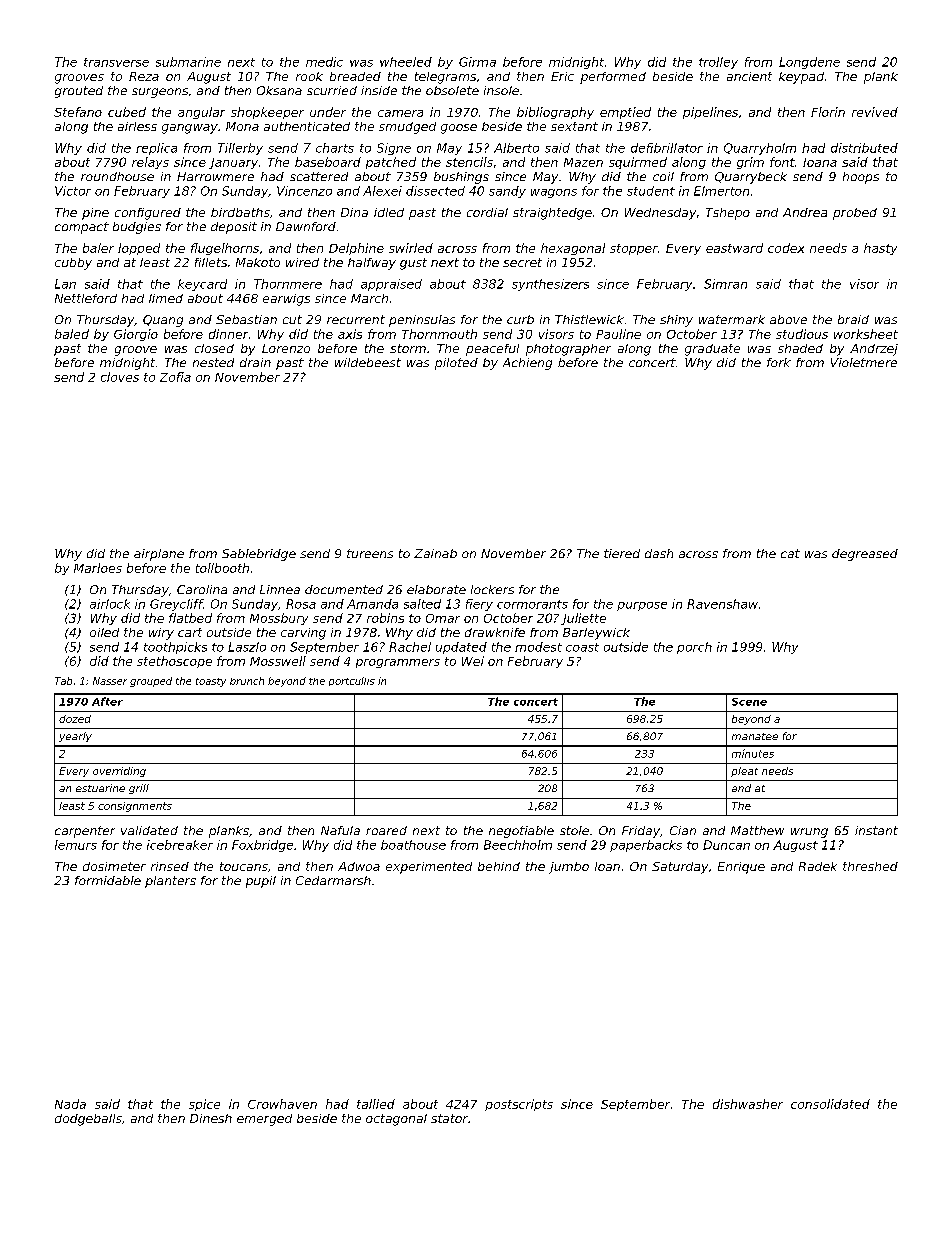 The image size is (952, 1233). I want to click on sextant, so click(574, 126).
